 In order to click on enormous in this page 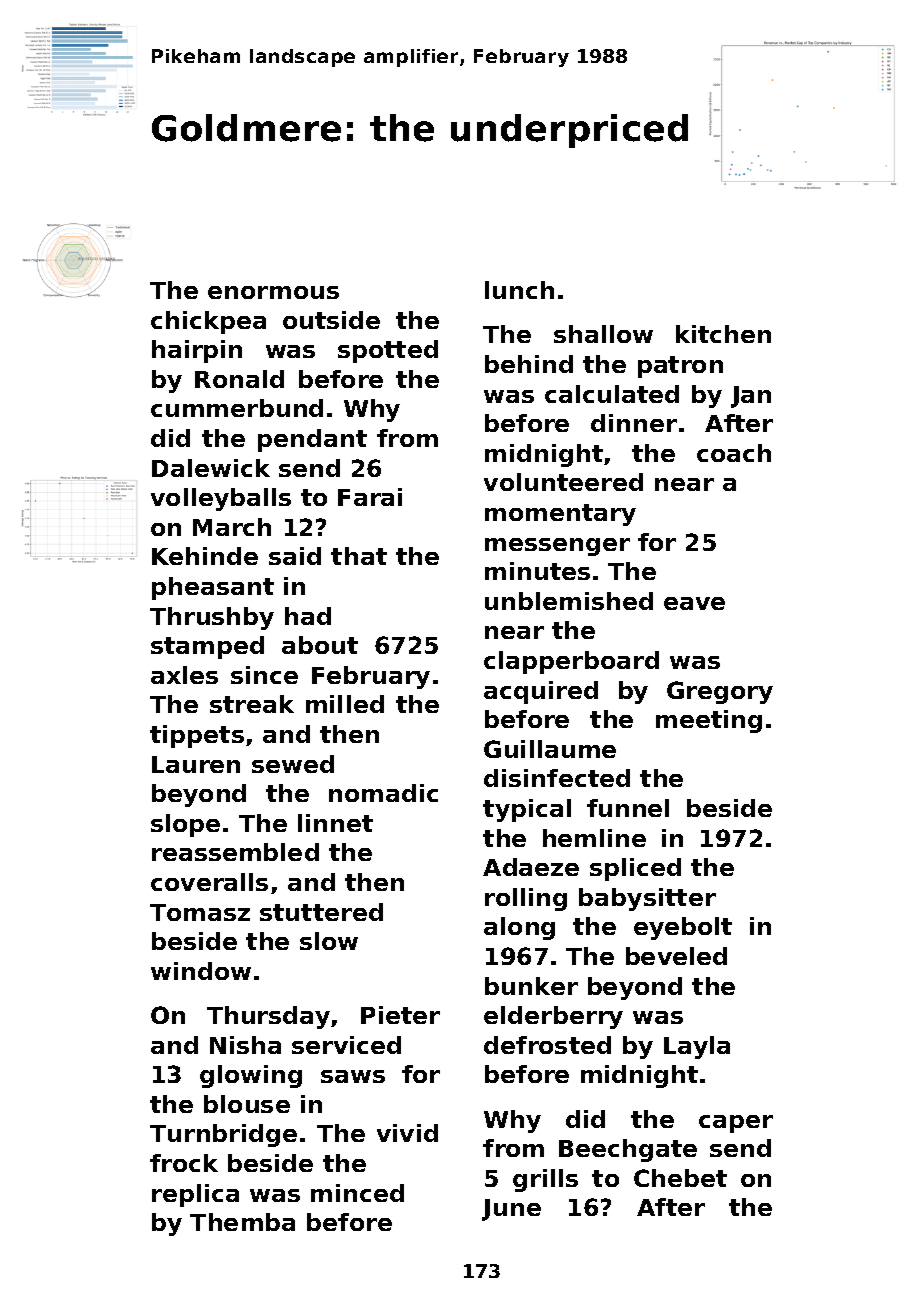, I will do `click(273, 292)`.
